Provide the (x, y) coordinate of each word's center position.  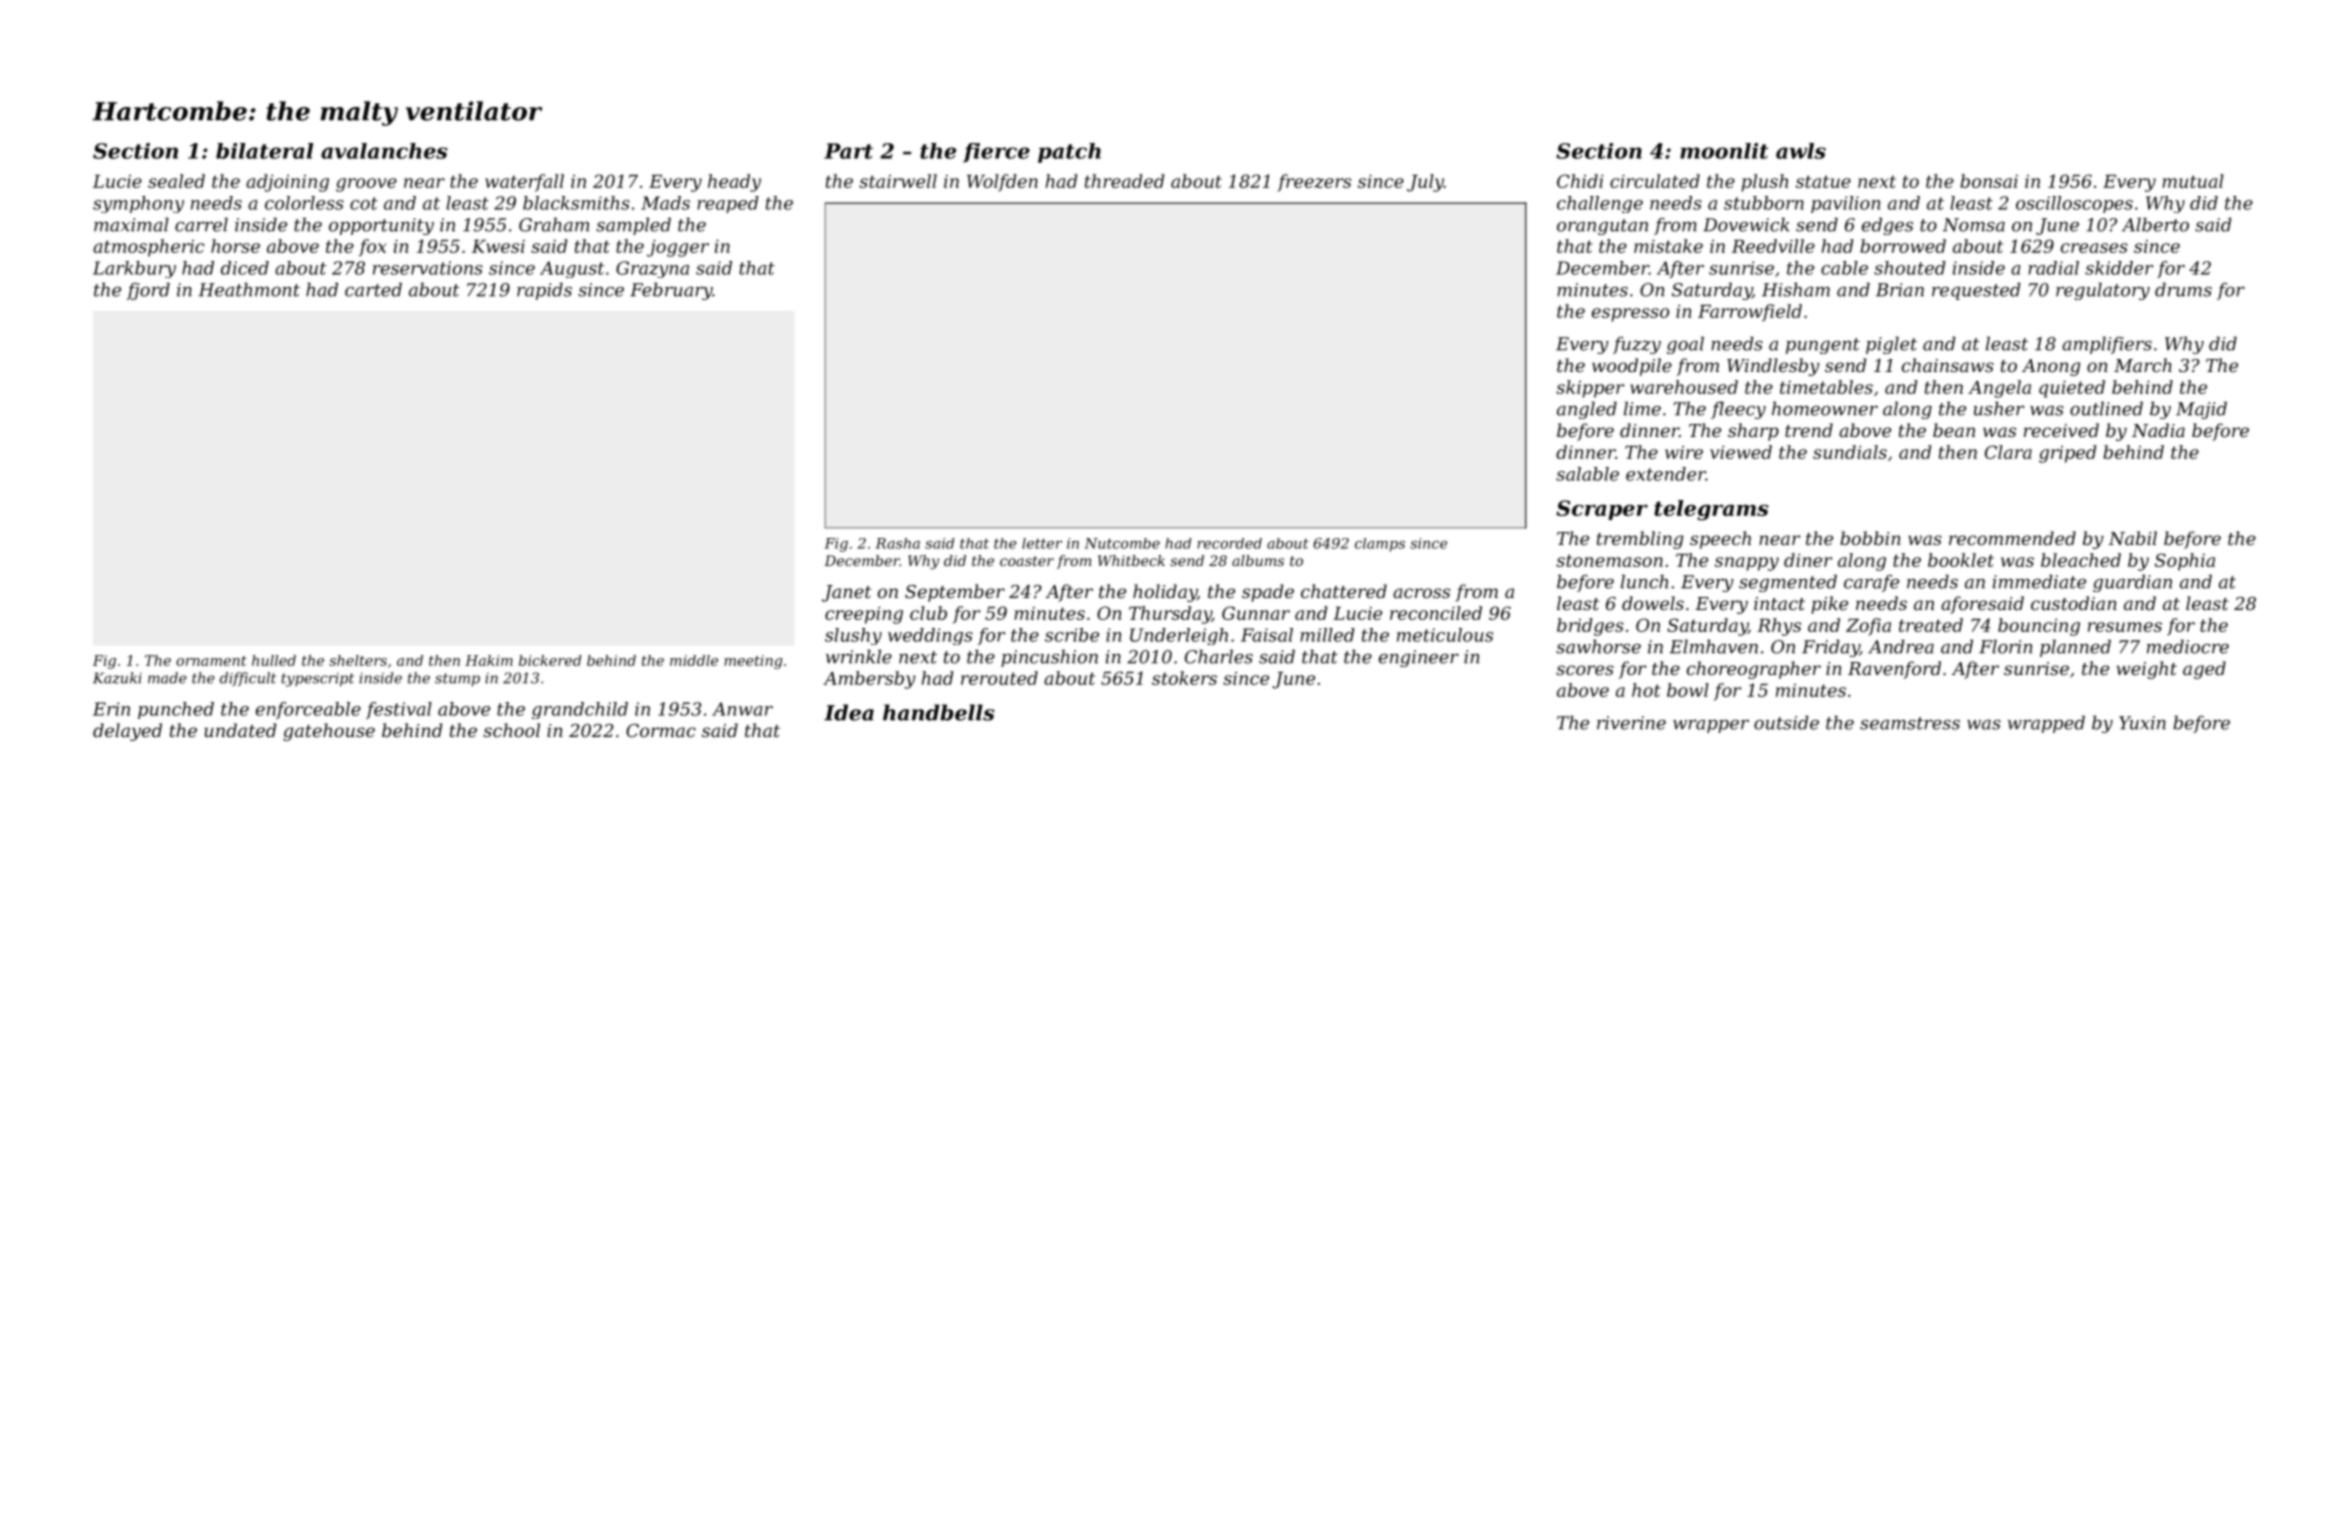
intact (1779, 603)
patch (1069, 153)
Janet (846, 593)
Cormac (661, 730)
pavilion (1845, 204)
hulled (274, 660)
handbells (939, 712)
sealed (176, 181)
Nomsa (1974, 225)
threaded (1124, 181)
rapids (544, 291)
